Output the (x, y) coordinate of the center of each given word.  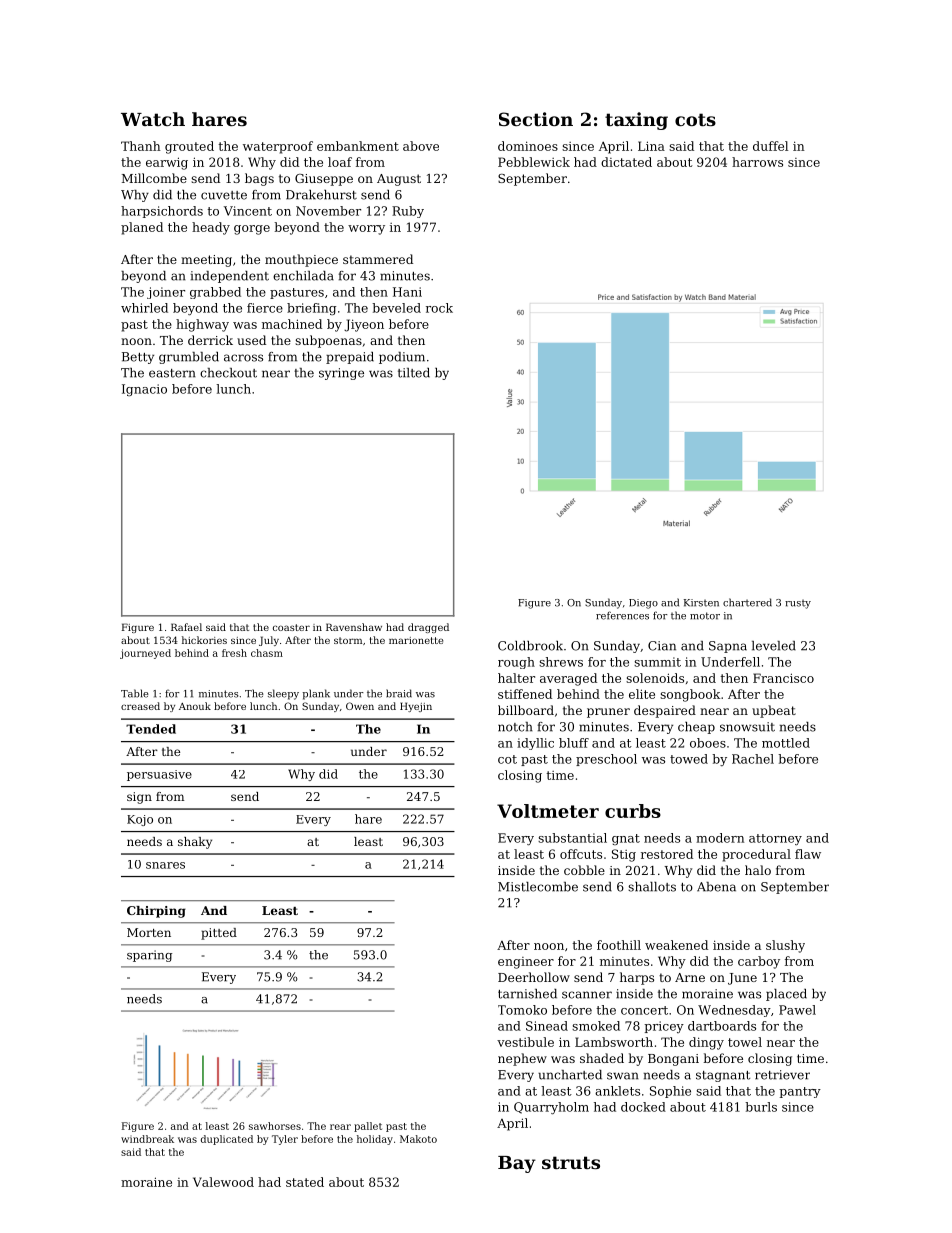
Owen (360, 706)
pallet (368, 1127)
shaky (195, 843)
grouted (189, 147)
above (421, 146)
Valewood (223, 1182)
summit (657, 662)
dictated (626, 162)
